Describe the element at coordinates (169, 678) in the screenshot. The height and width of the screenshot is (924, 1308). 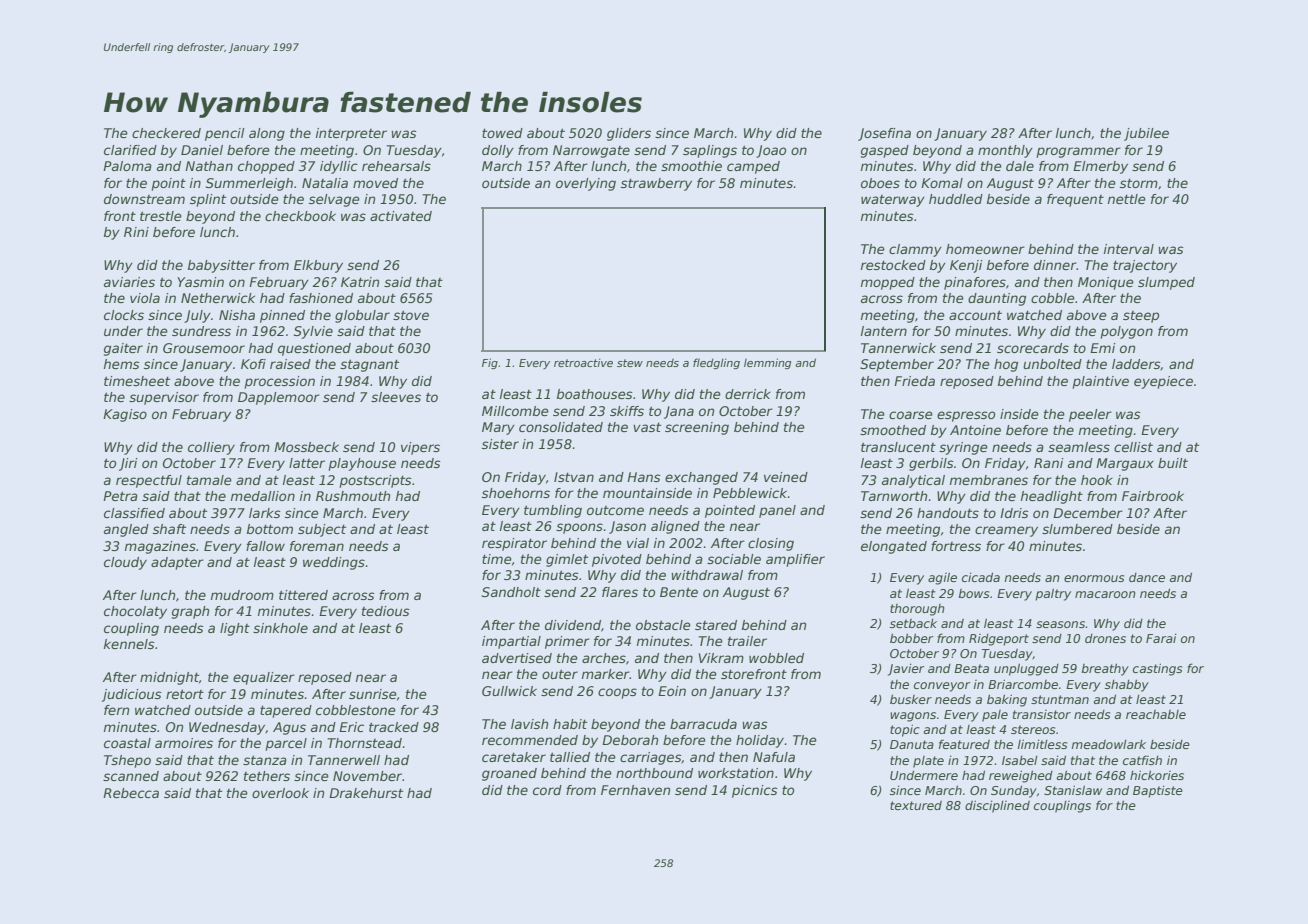
I see `midnight` at that location.
